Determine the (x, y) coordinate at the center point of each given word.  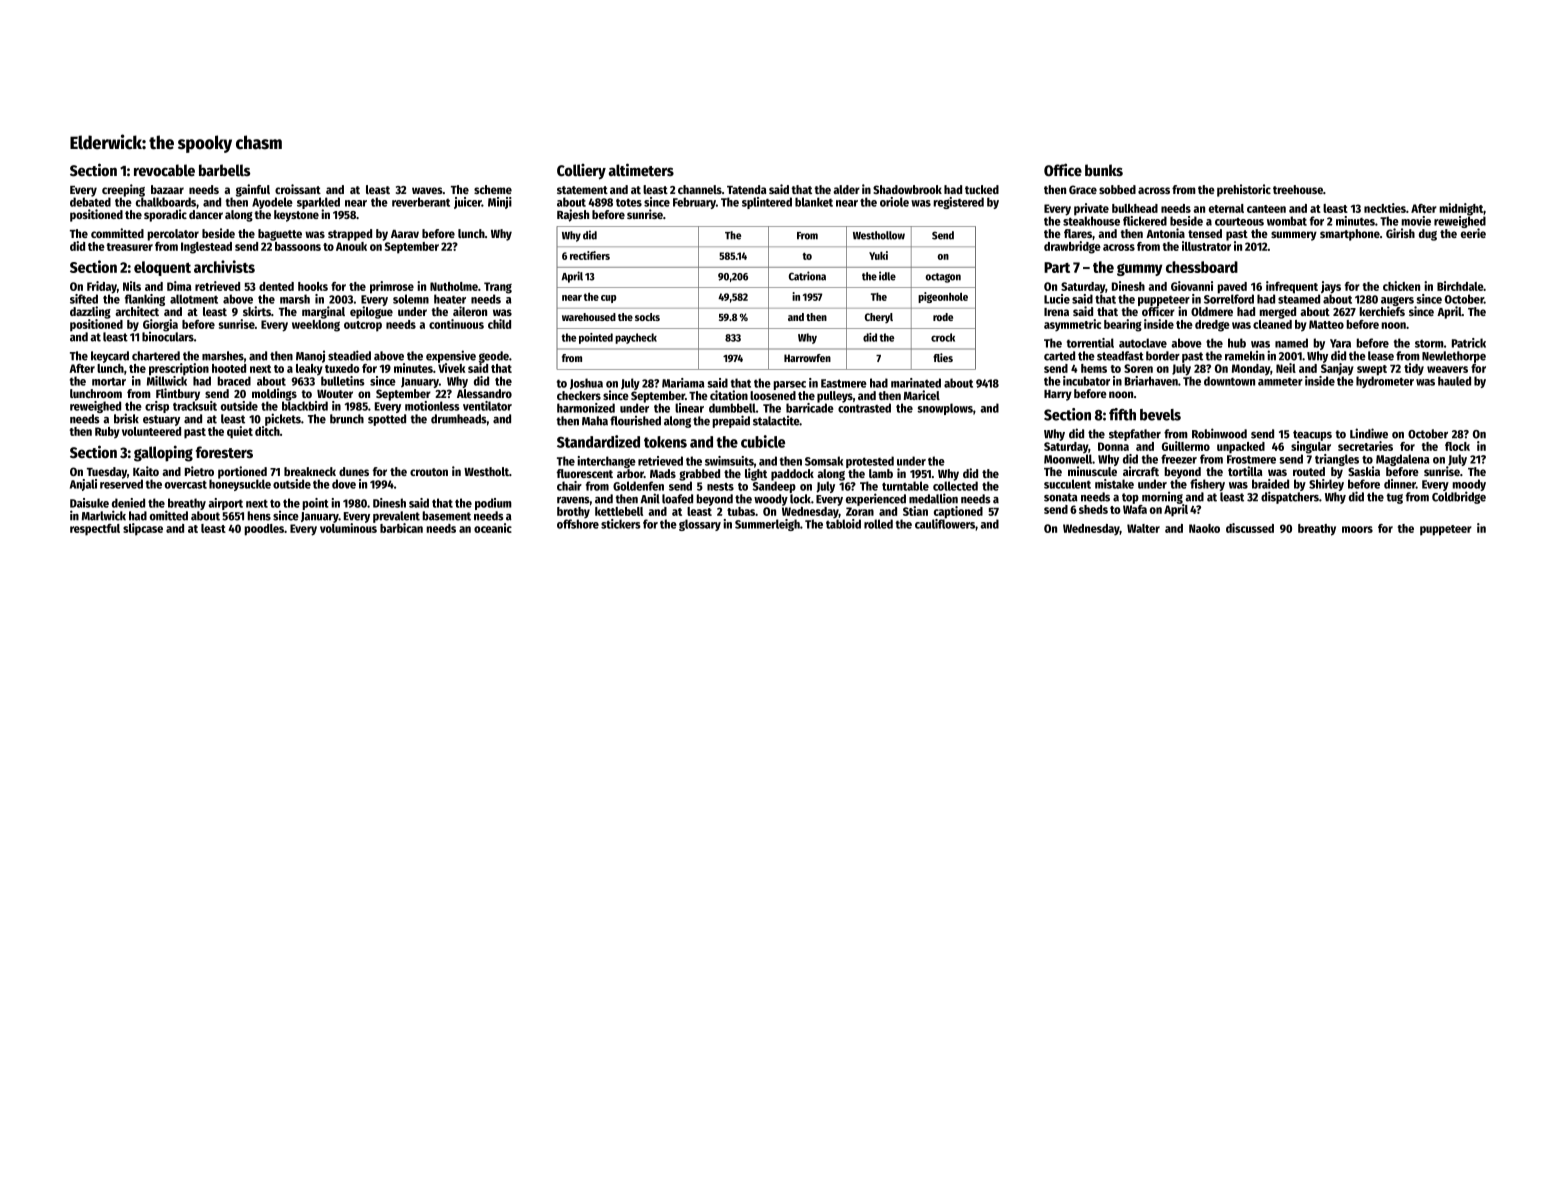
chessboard (1202, 267)
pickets (283, 419)
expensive (451, 356)
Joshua (586, 384)
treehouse (1298, 189)
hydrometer (1385, 382)
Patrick (1469, 343)
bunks (1104, 170)
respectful (95, 530)
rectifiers (590, 255)
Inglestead (206, 248)
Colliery (581, 172)
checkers (579, 395)
